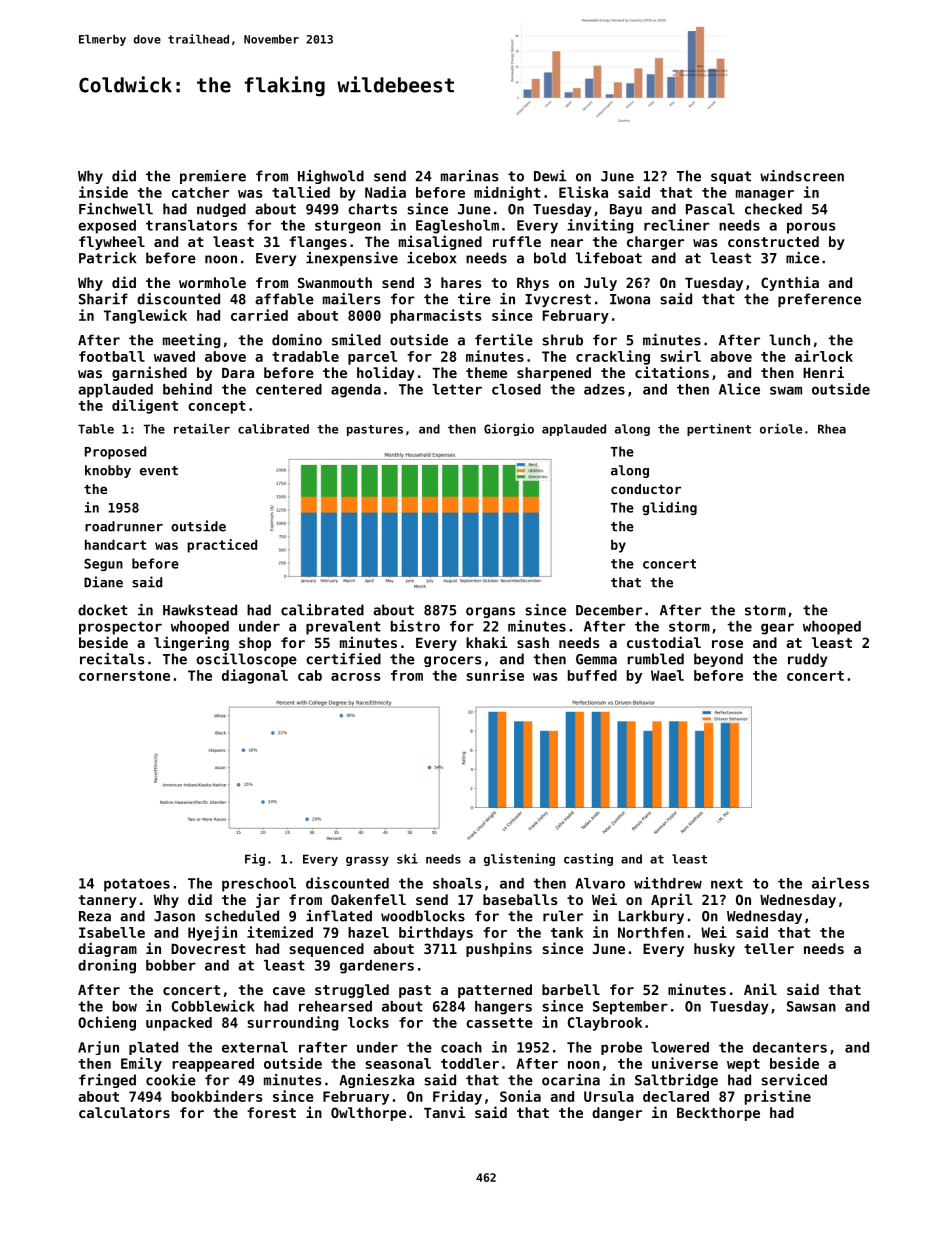  Describe the element at coordinates (212, 282) in the document. I see `wormhole` at that location.
